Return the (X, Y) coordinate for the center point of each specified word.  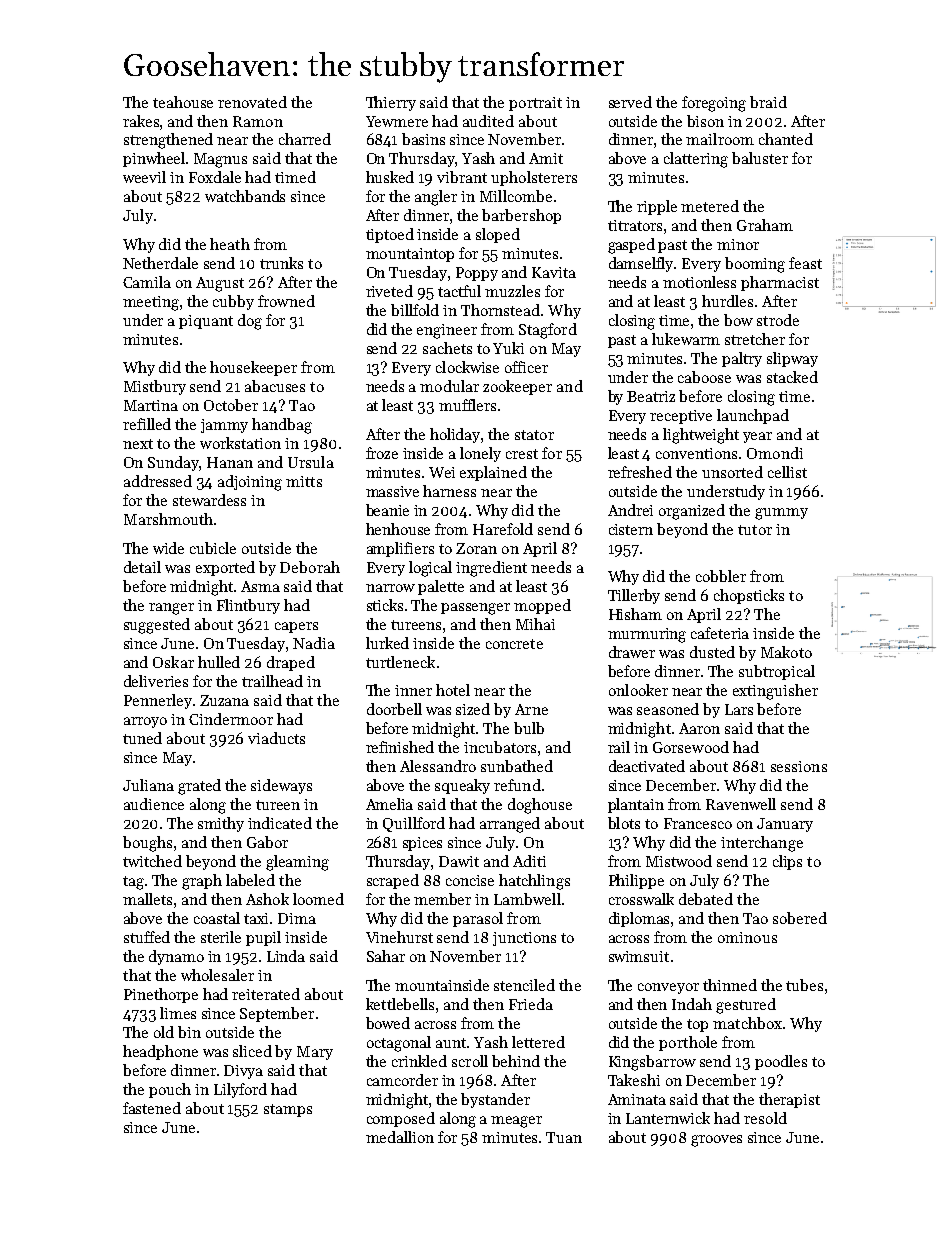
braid (768, 102)
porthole (688, 1043)
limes (178, 1013)
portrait (535, 104)
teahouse (183, 102)
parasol (478, 919)
